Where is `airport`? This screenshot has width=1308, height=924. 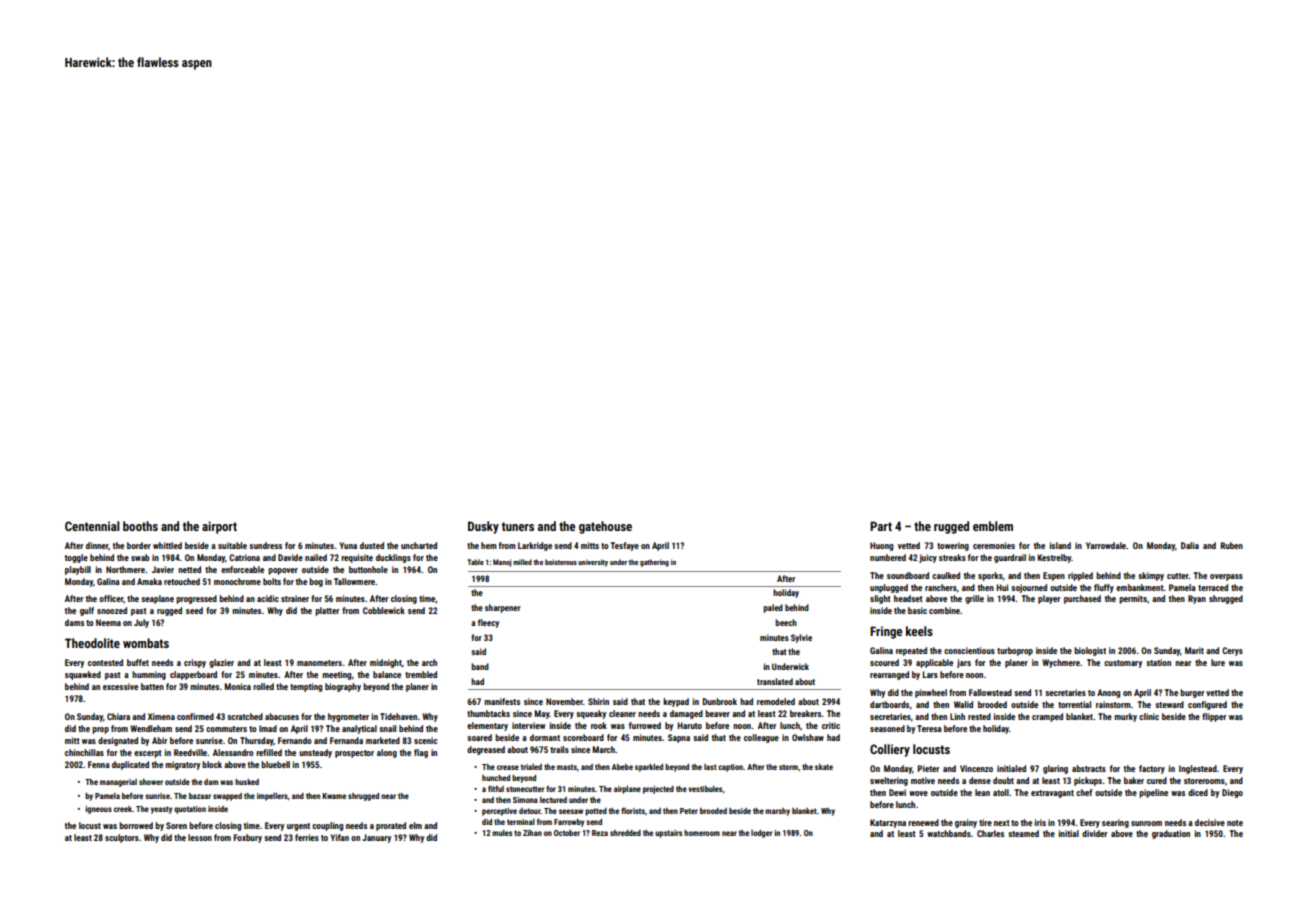
airport is located at coordinates (219, 527).
